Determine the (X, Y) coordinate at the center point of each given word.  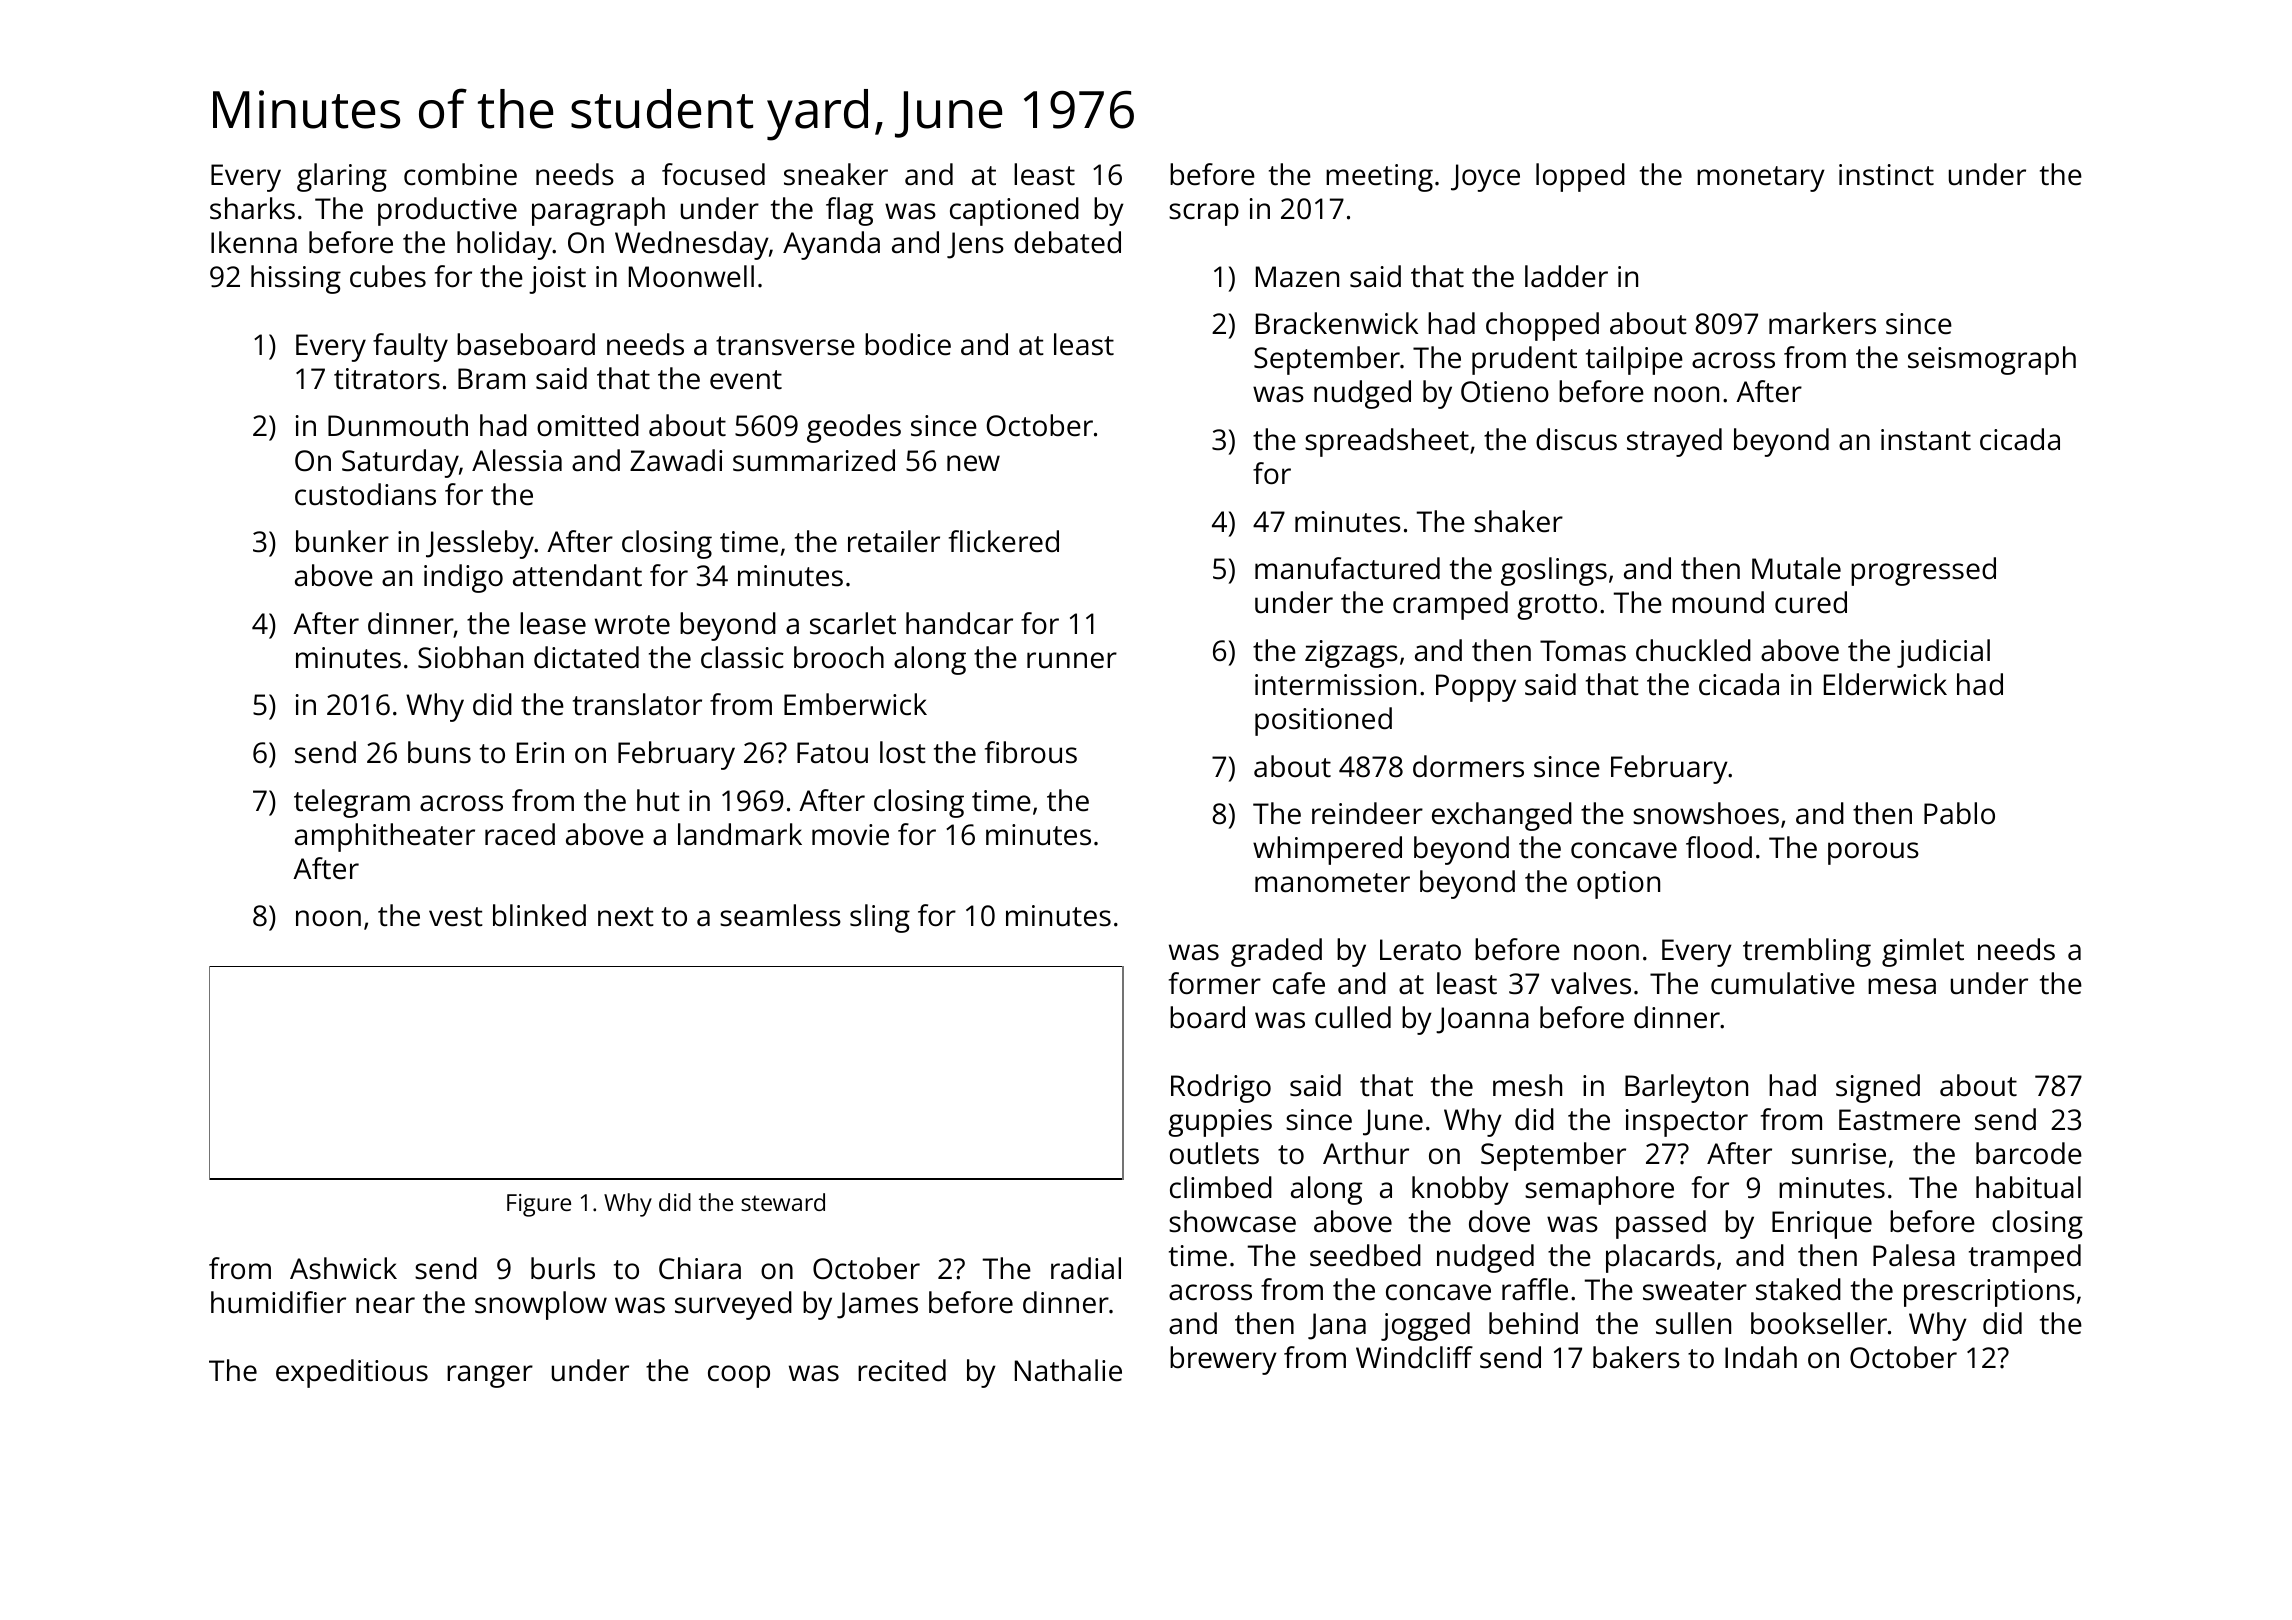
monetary (1761, 179)
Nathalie (1068, 1370)
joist (557, 280)
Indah (1761, 1357)
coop (739, 1376)
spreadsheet (1387, 442)
